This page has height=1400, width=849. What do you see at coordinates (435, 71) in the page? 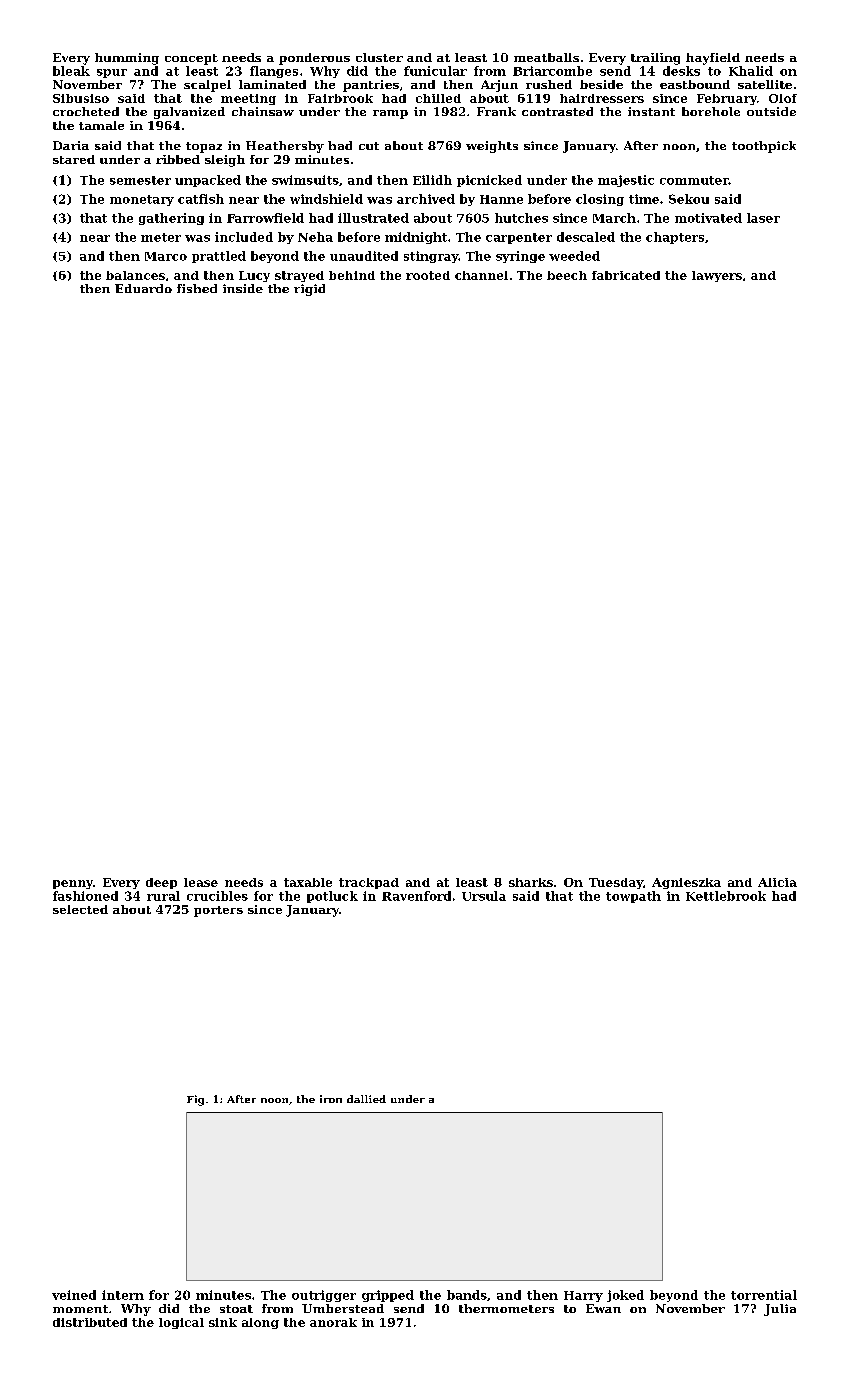
I see `funicular` at bounding box center [435, 71].
